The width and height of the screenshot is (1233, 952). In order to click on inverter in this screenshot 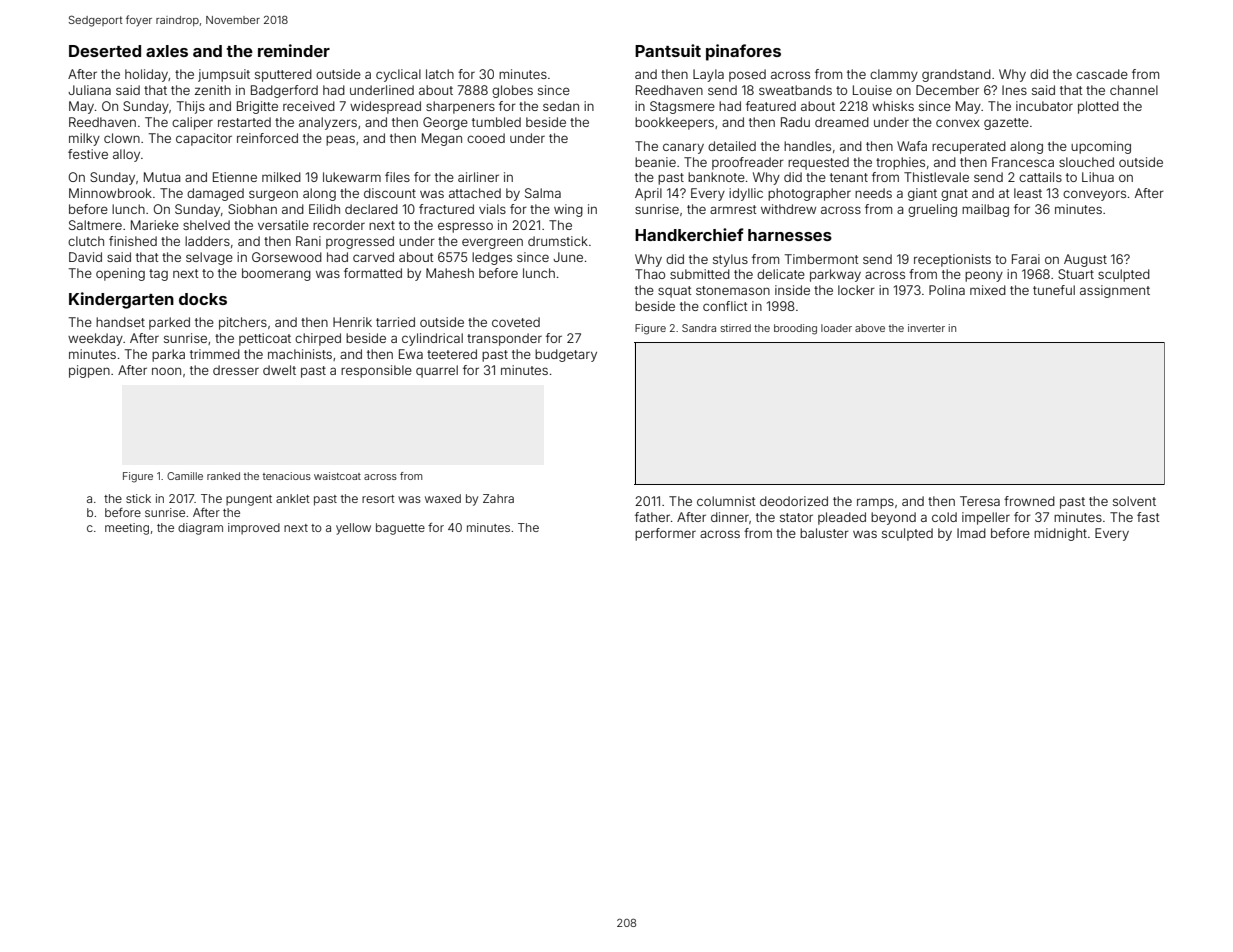, I will do `click(926, 328)`.
